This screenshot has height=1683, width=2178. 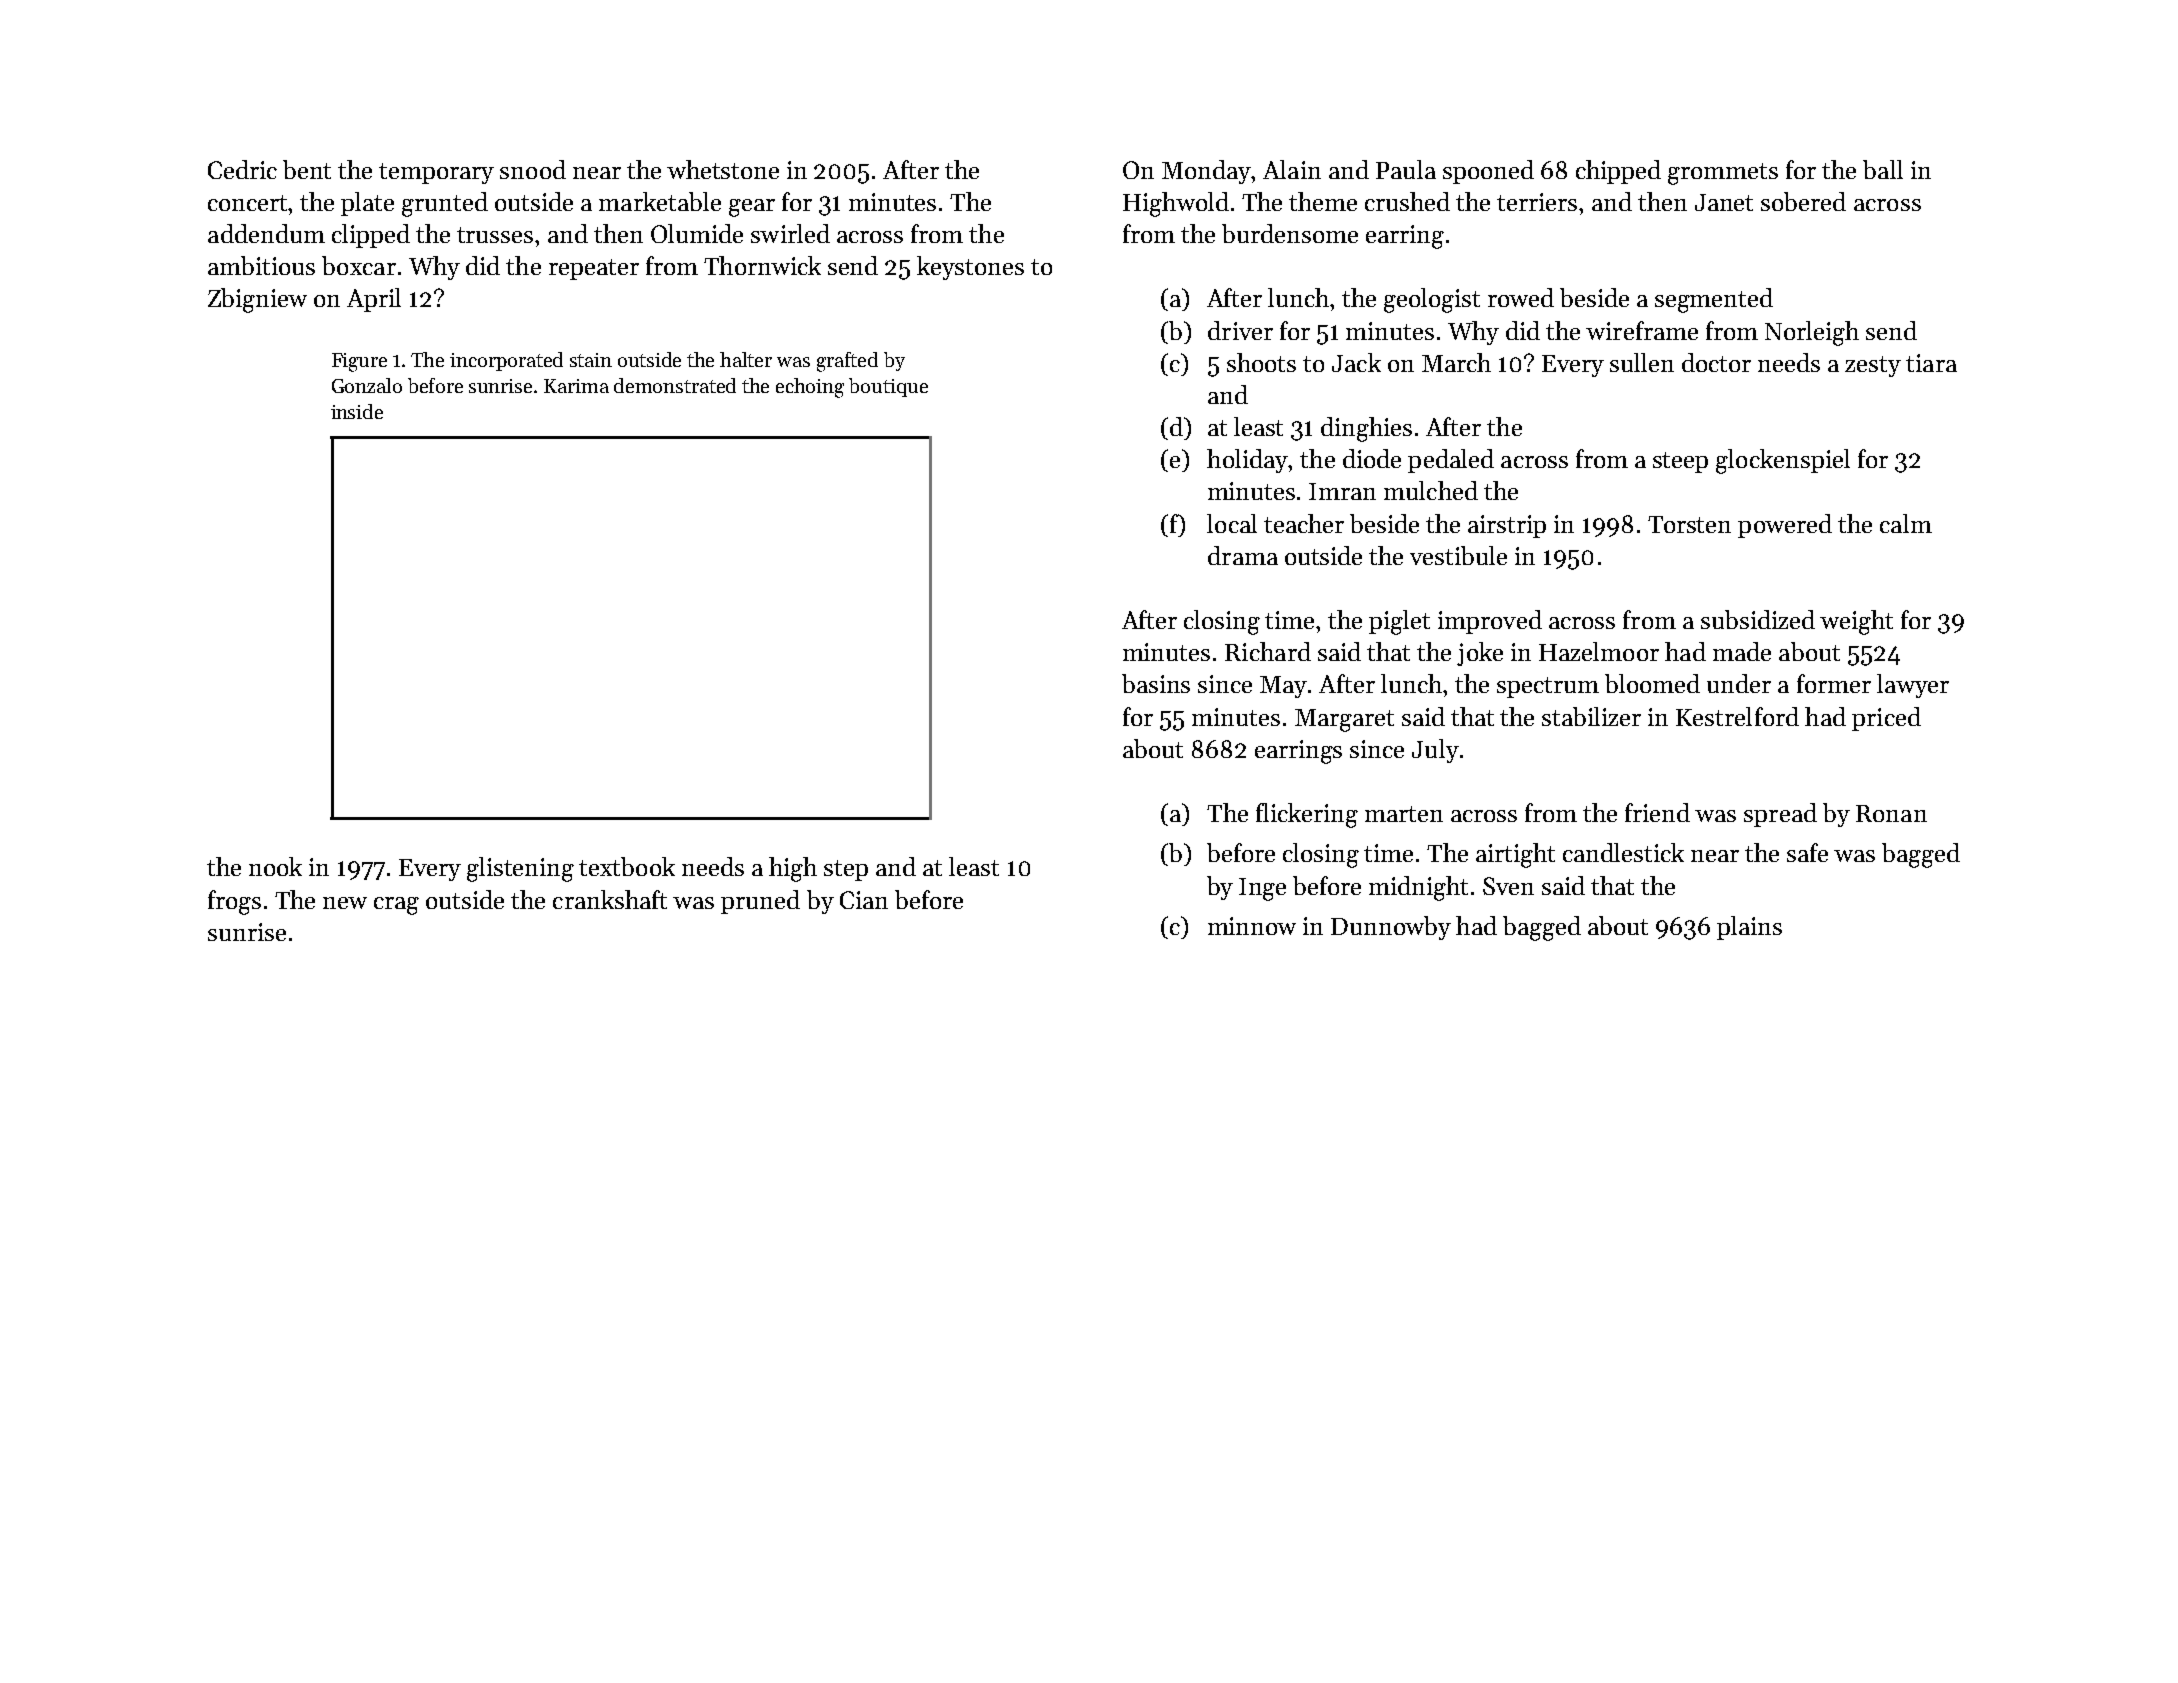 What do you see at coordinates (275, 866) in the screenshot?
I see `nook` at bounding box center [275, 866].
